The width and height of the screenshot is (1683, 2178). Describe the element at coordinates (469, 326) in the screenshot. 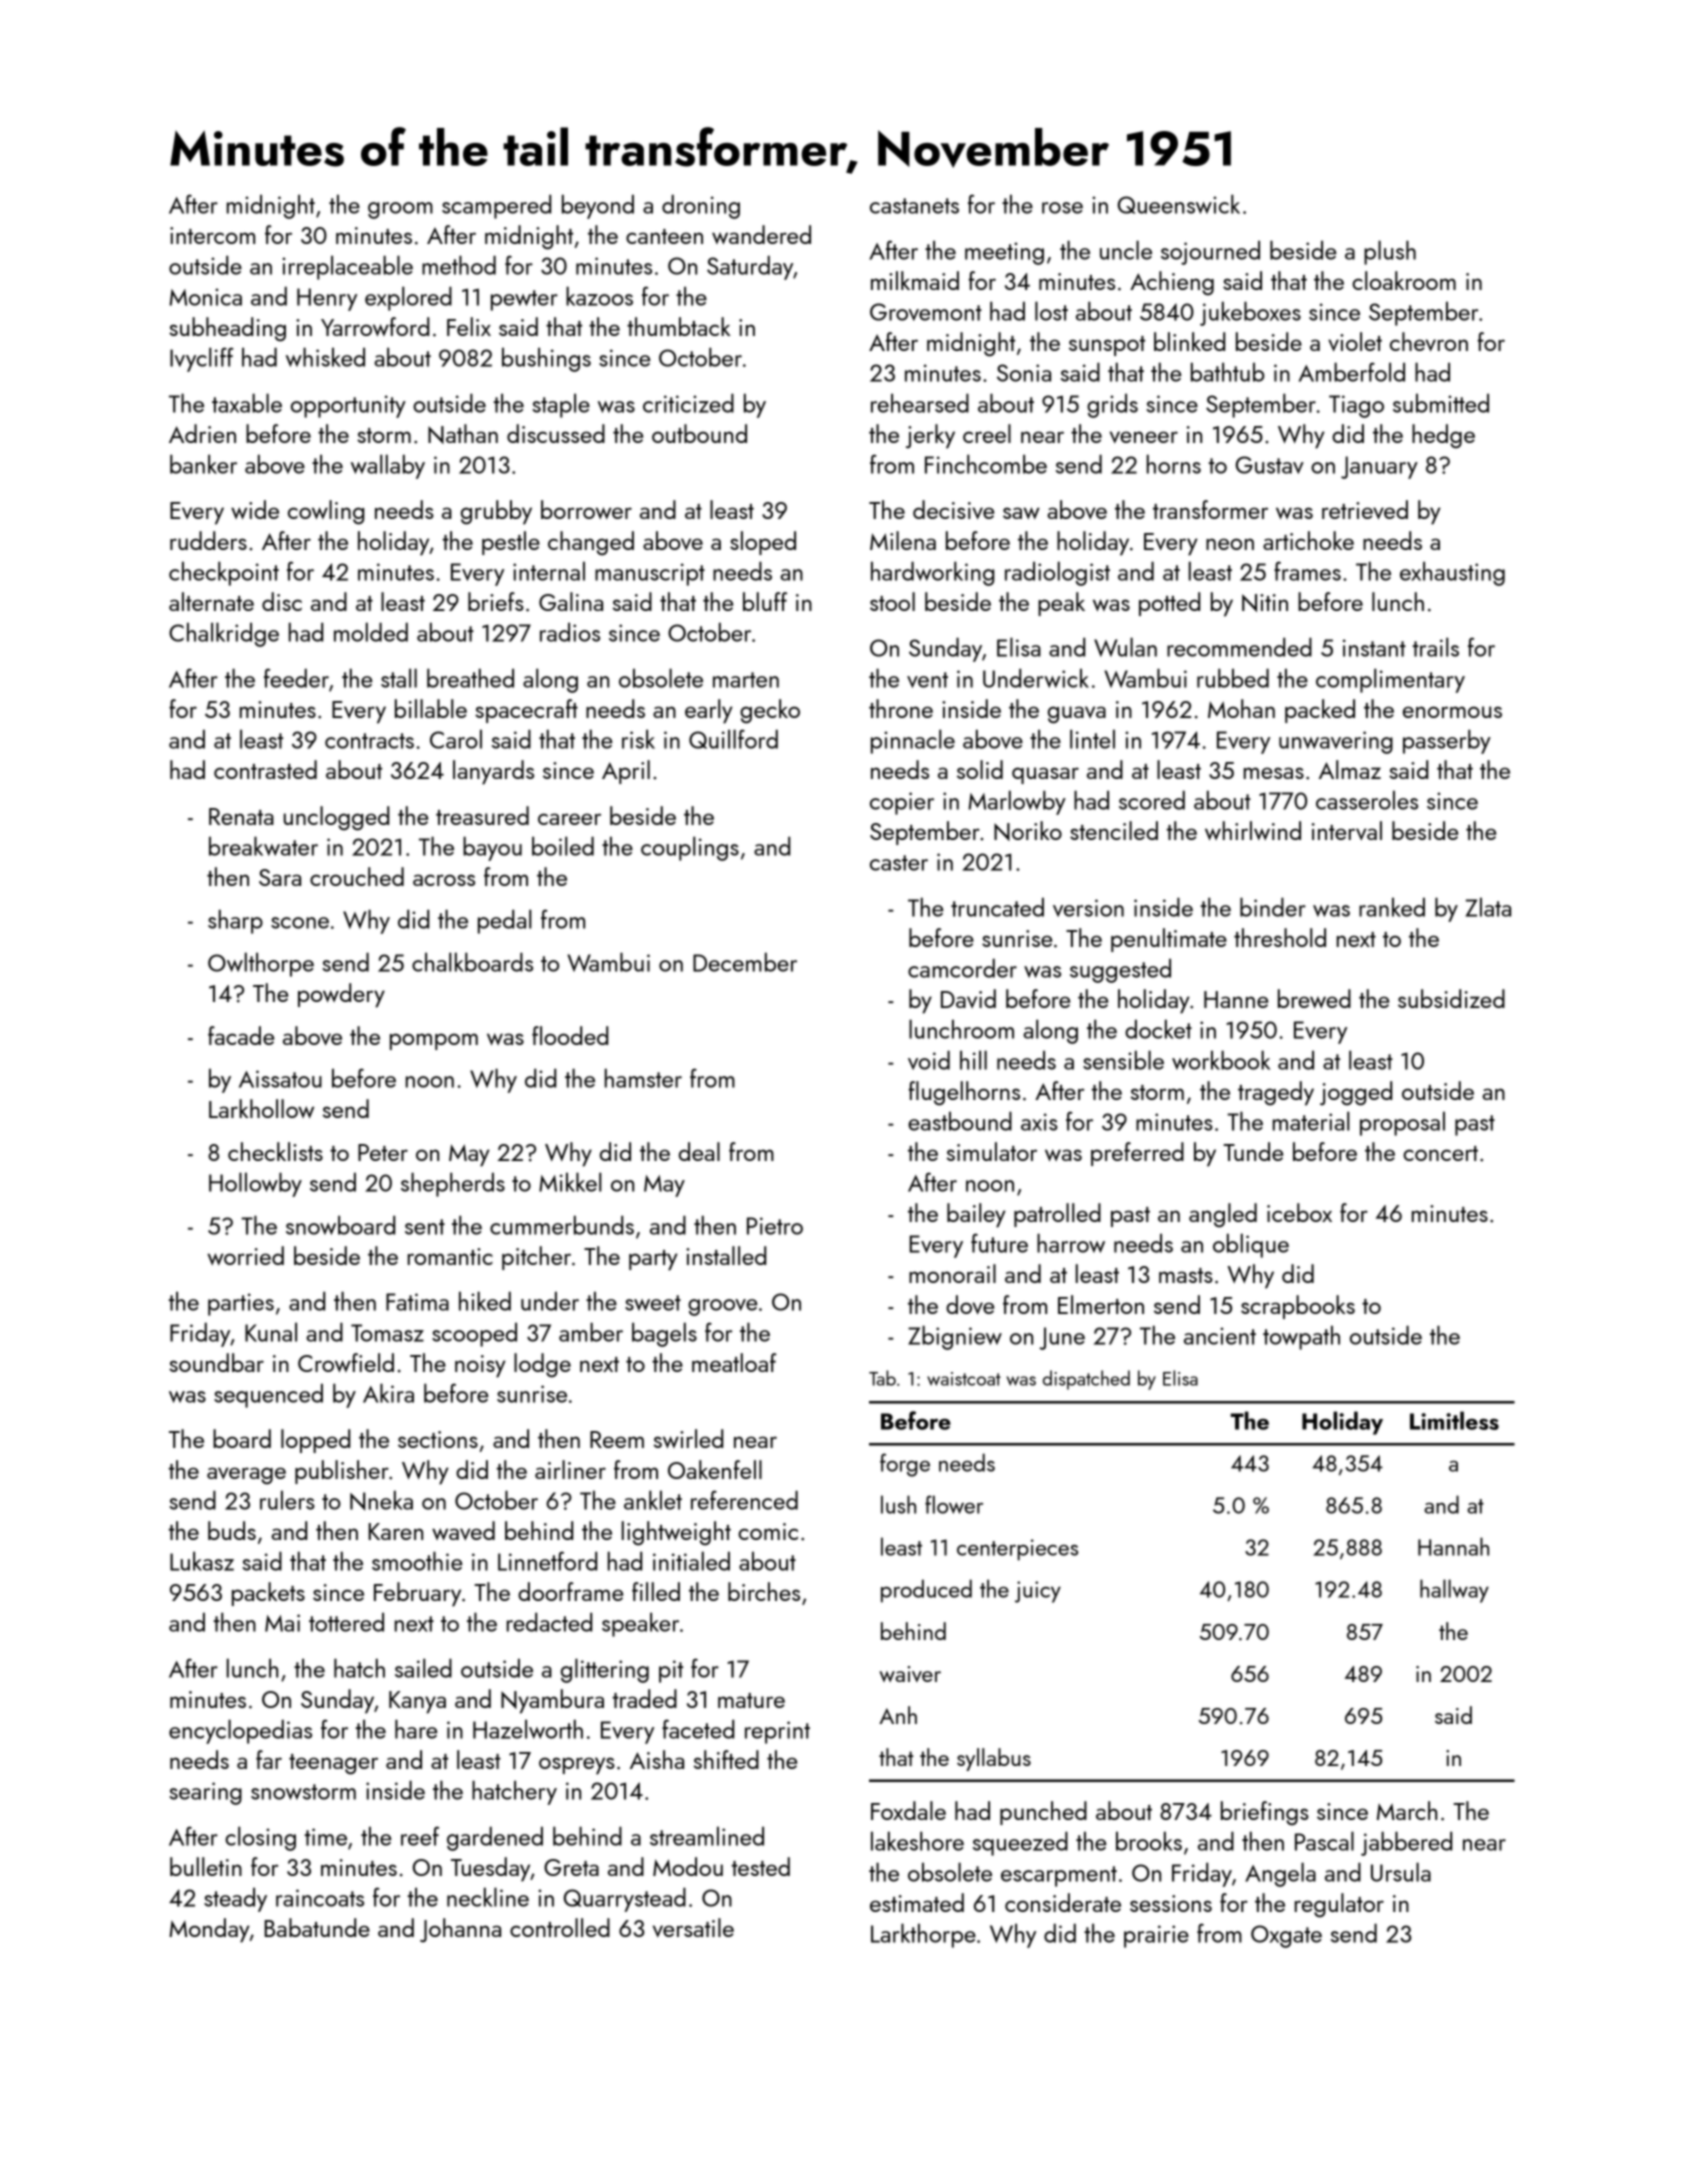

I see `Felix` at that location.
